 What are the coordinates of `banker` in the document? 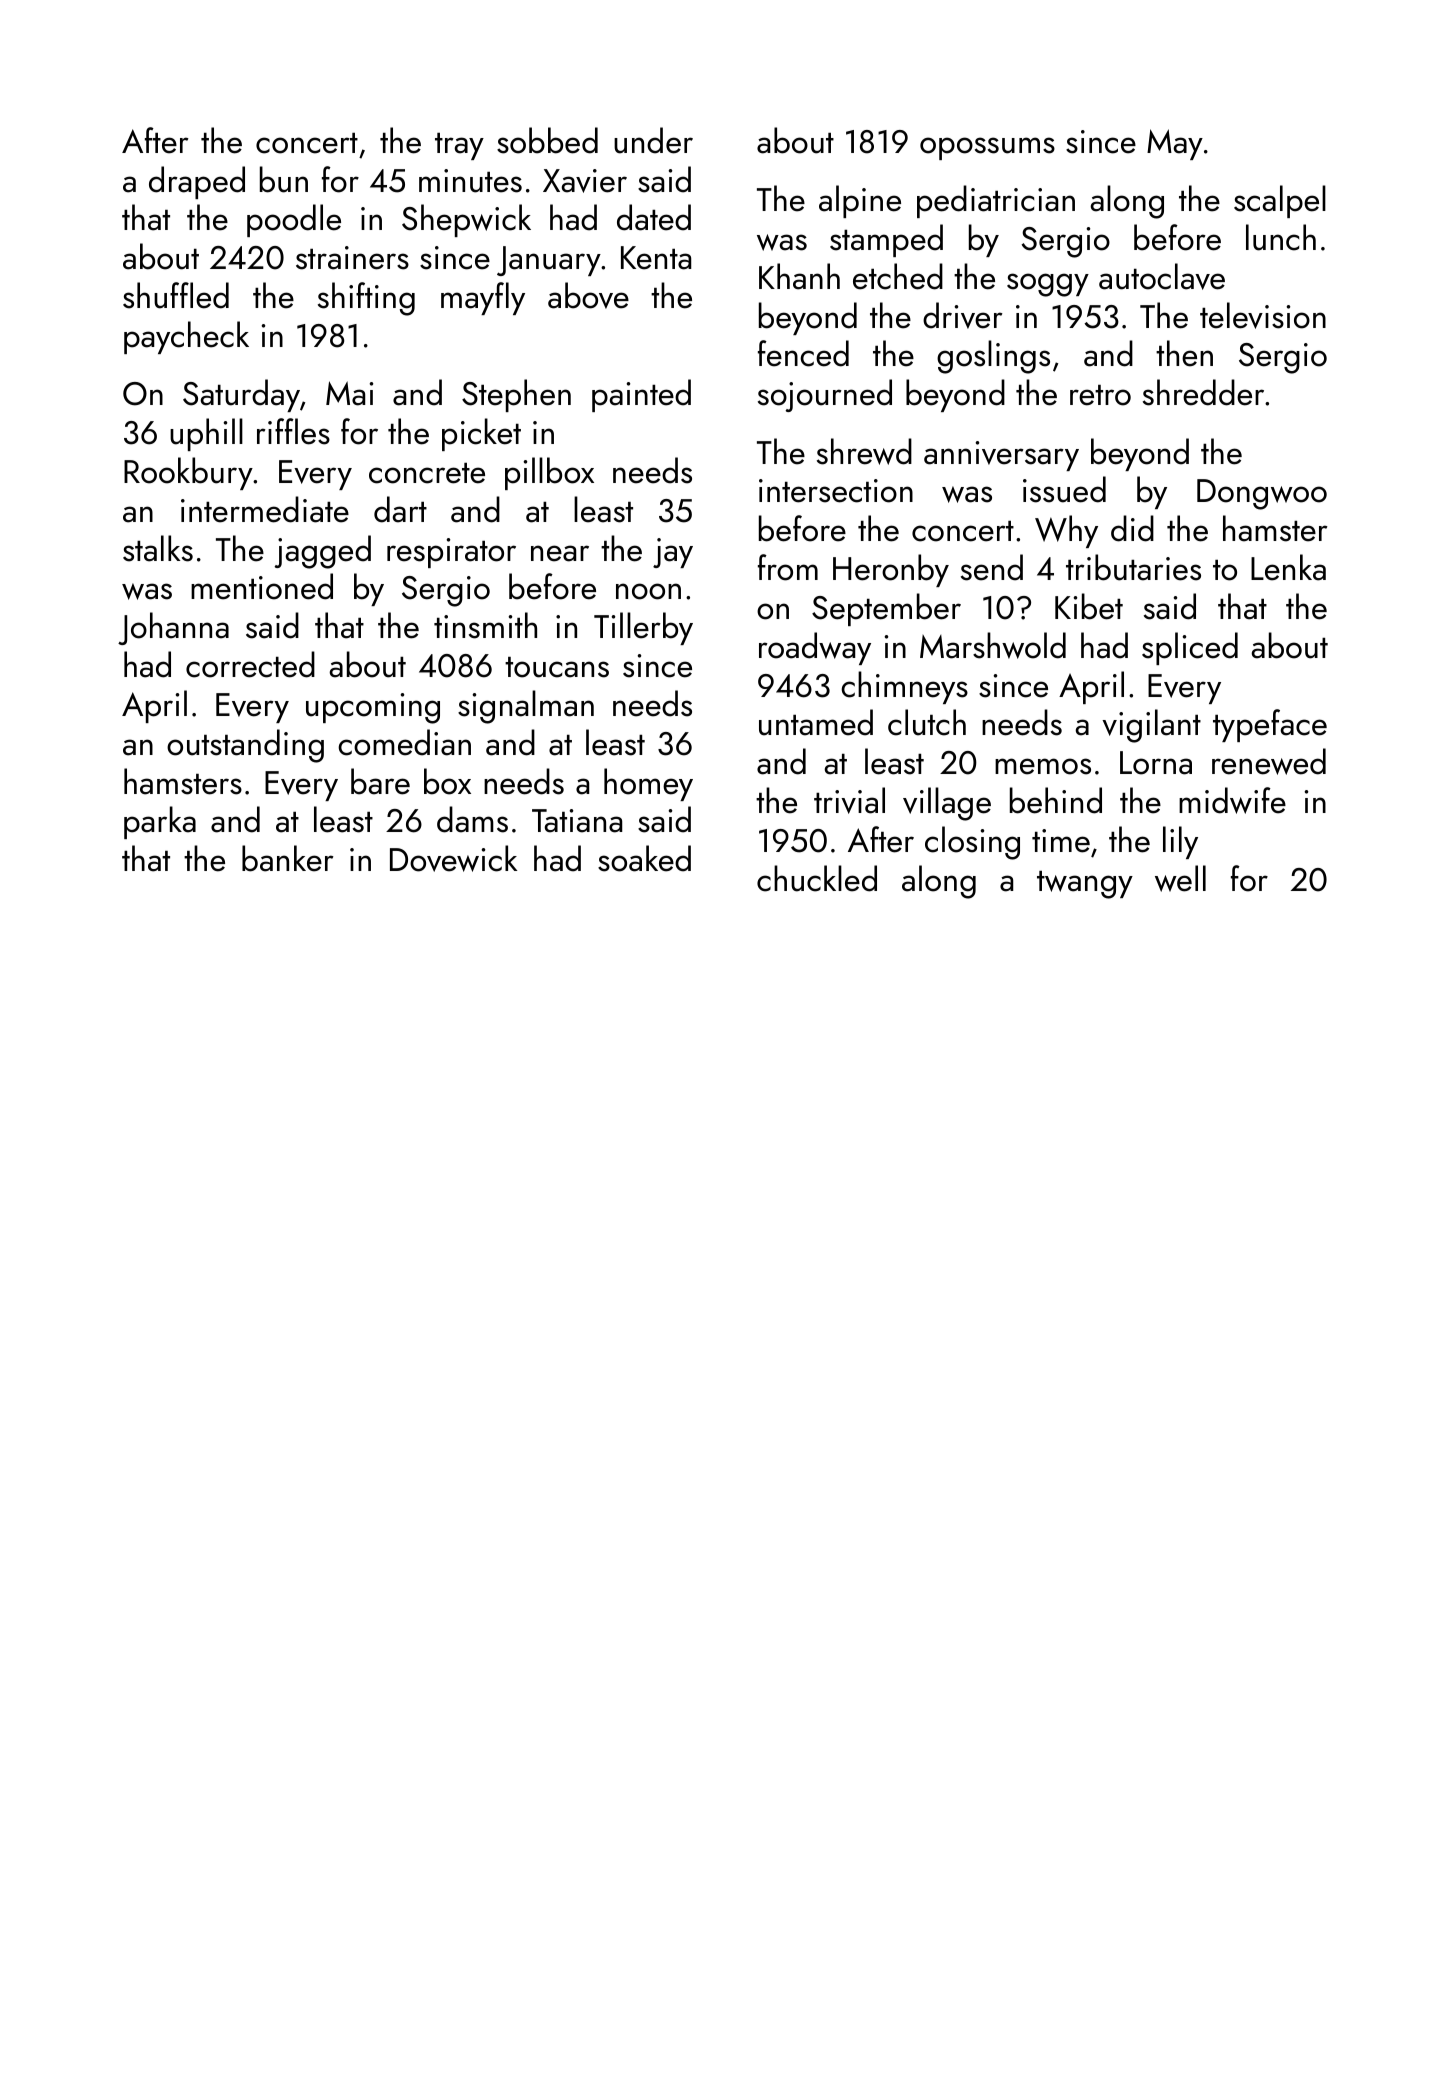 It's located at (287, 858).
